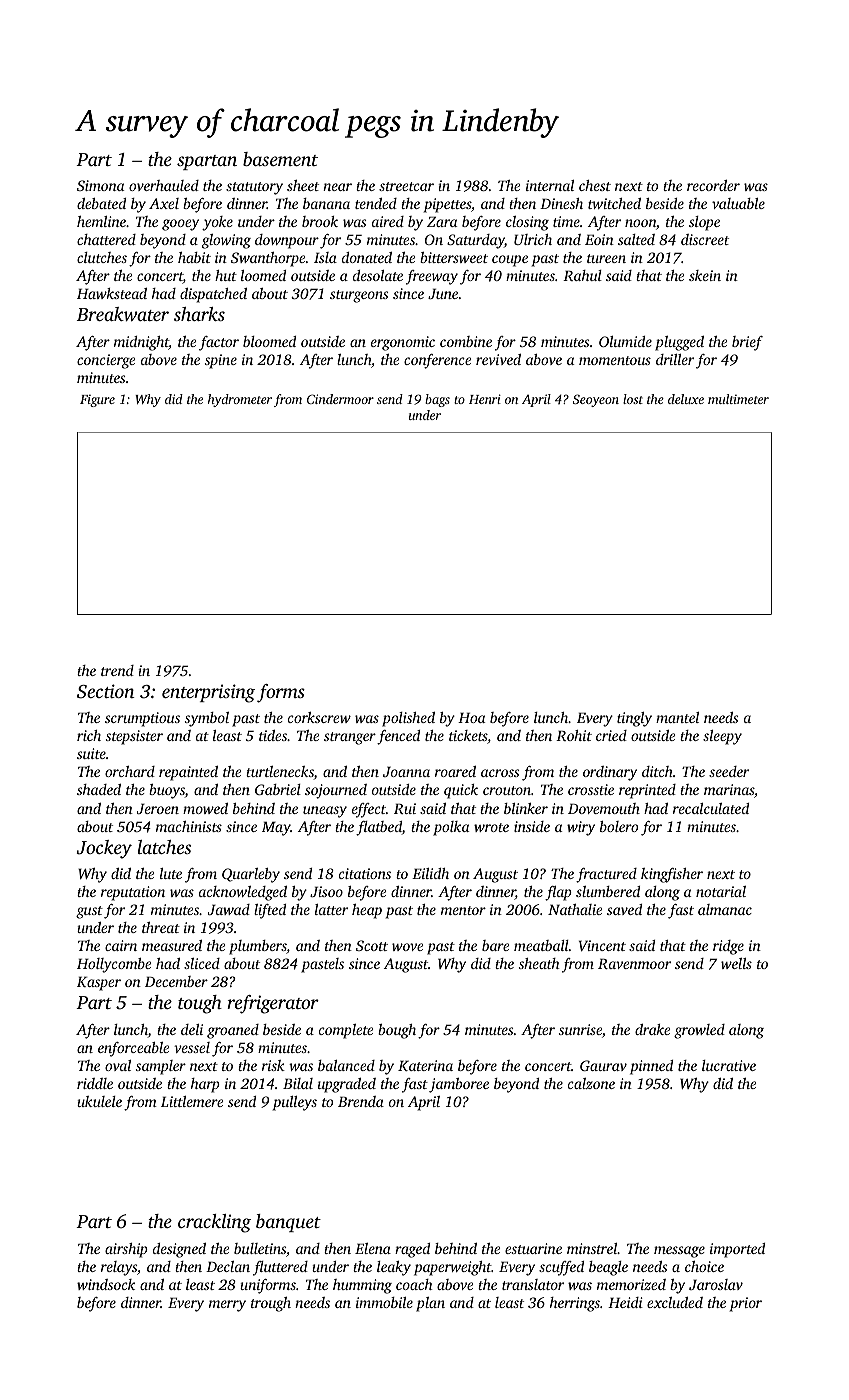 The height and width of the image is (1400, 849). Describe the element at coordinates (240, 400) in the image. I see `hydrometer` at that location.
